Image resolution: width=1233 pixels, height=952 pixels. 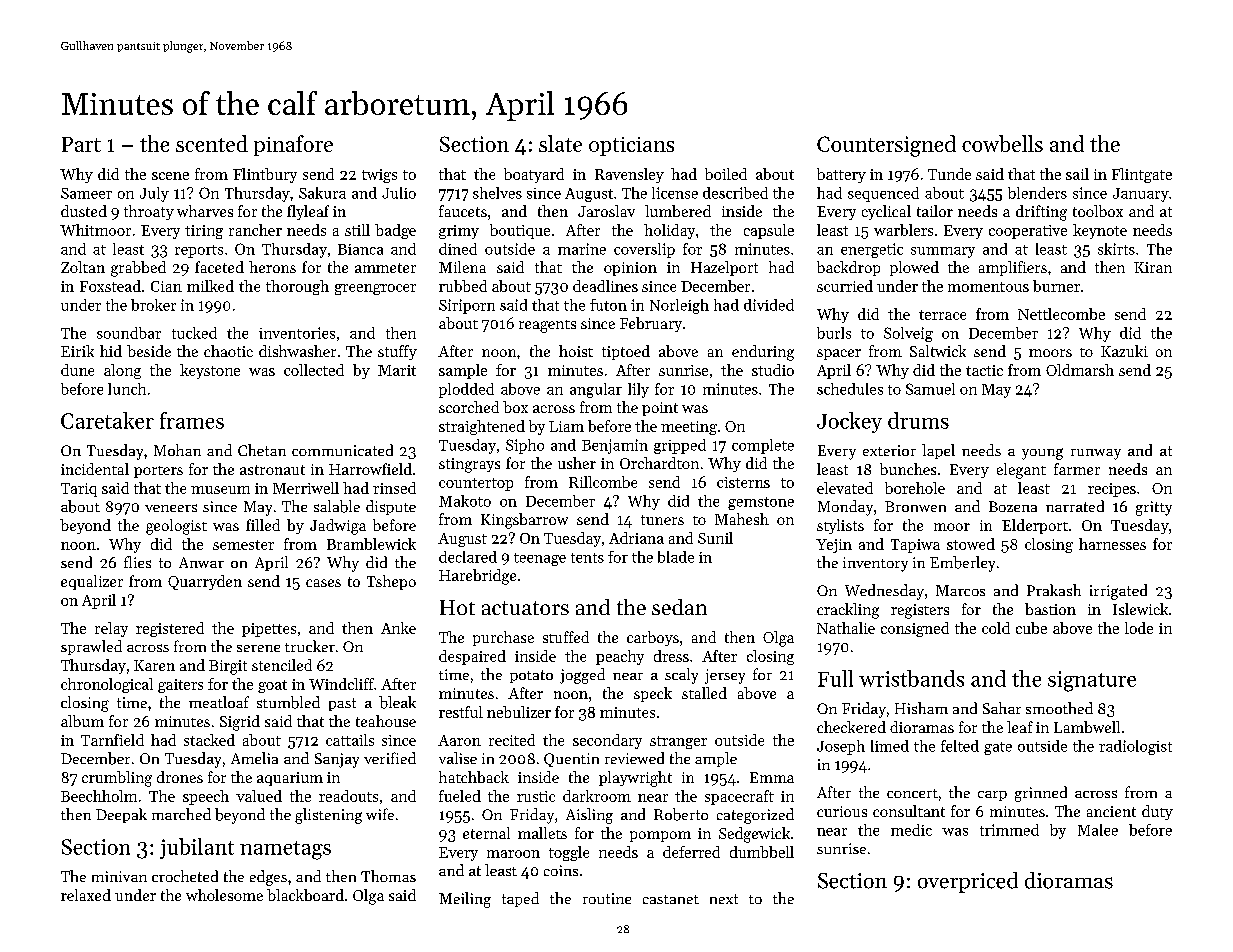 I want to click on taped, so click(x=520, y=899).
